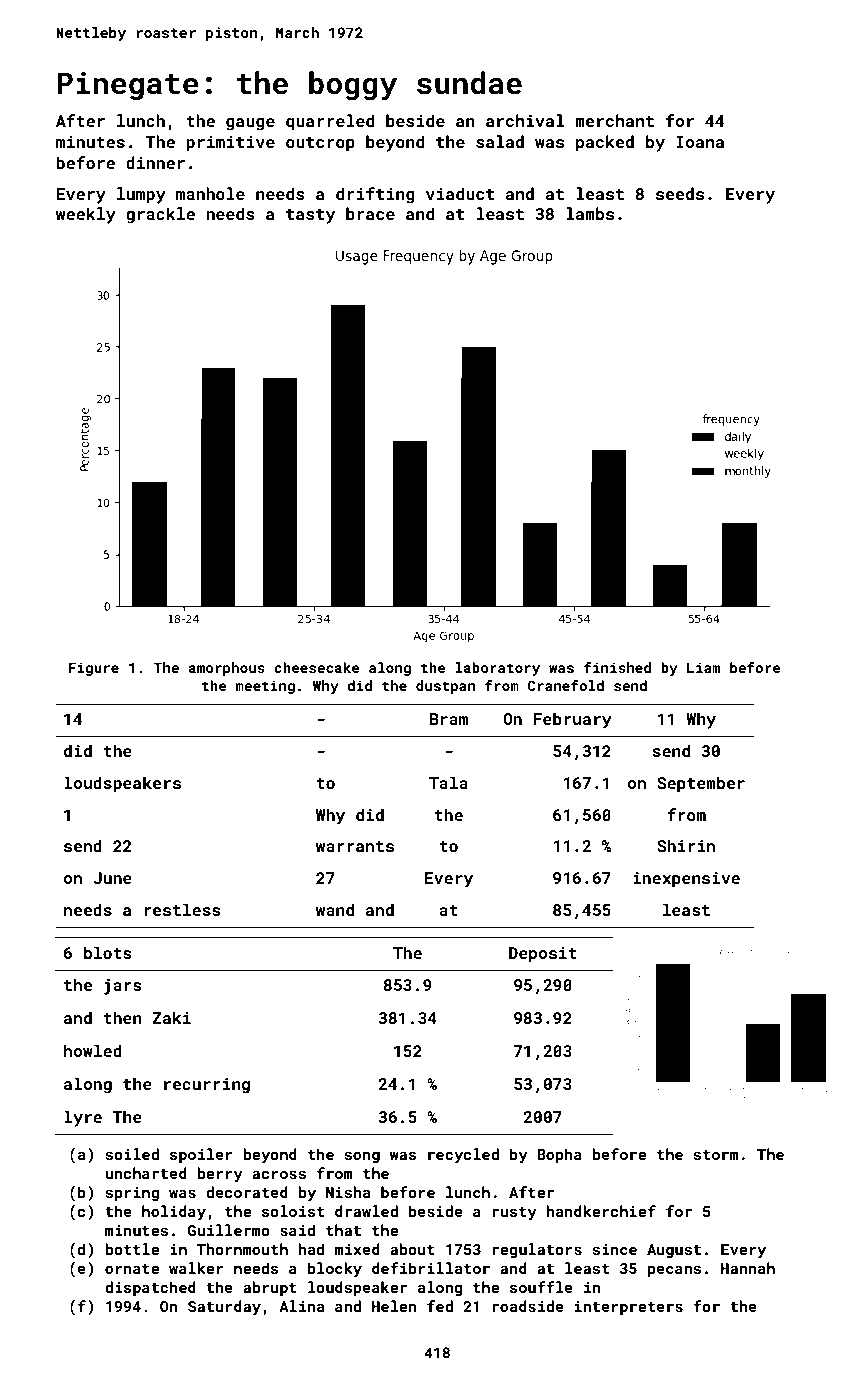 Image resolution: width=849 pixels, height=1400 pixels. I want to click on viaduct, so click(460, 193).
